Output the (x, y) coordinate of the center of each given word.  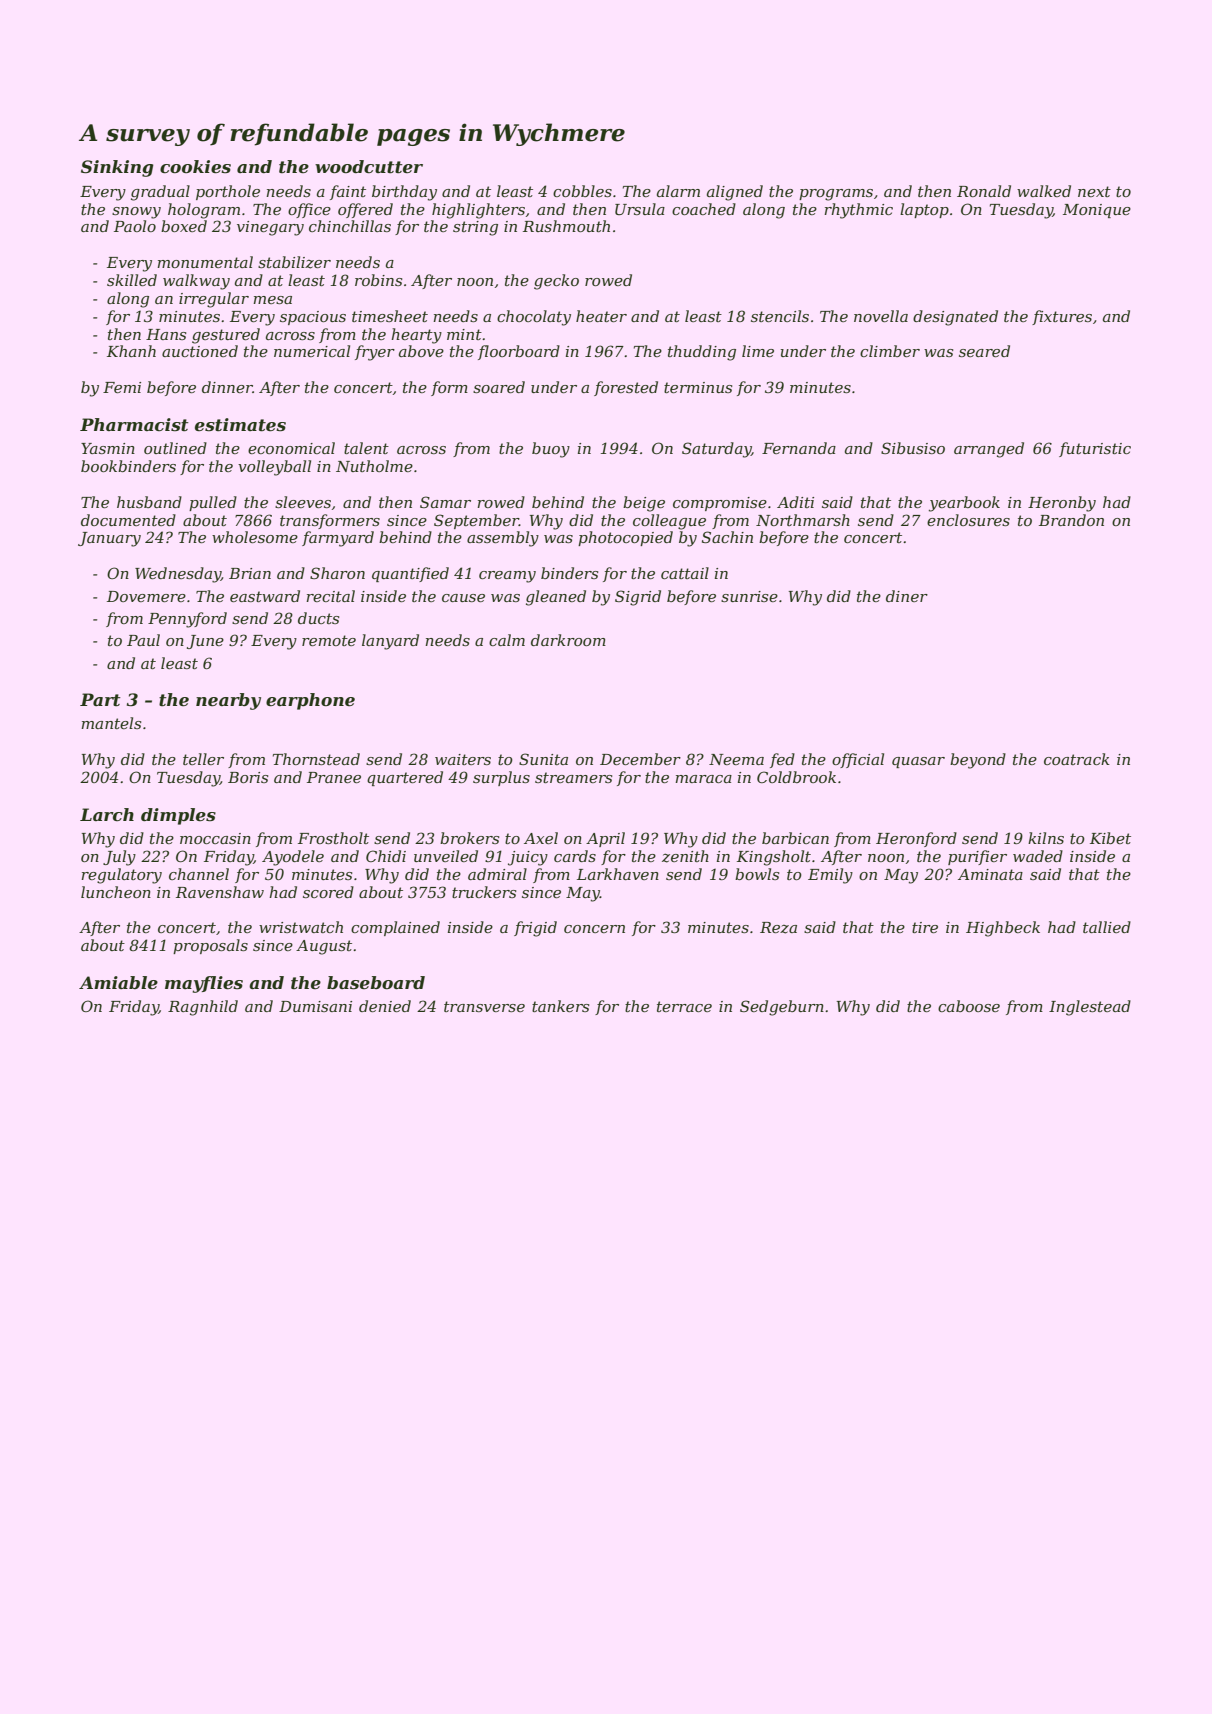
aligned (735, 193)
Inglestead (1090, 1008)
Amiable (118, 982)
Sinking (117, 168)
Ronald (984, 191)
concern (594, 929)
